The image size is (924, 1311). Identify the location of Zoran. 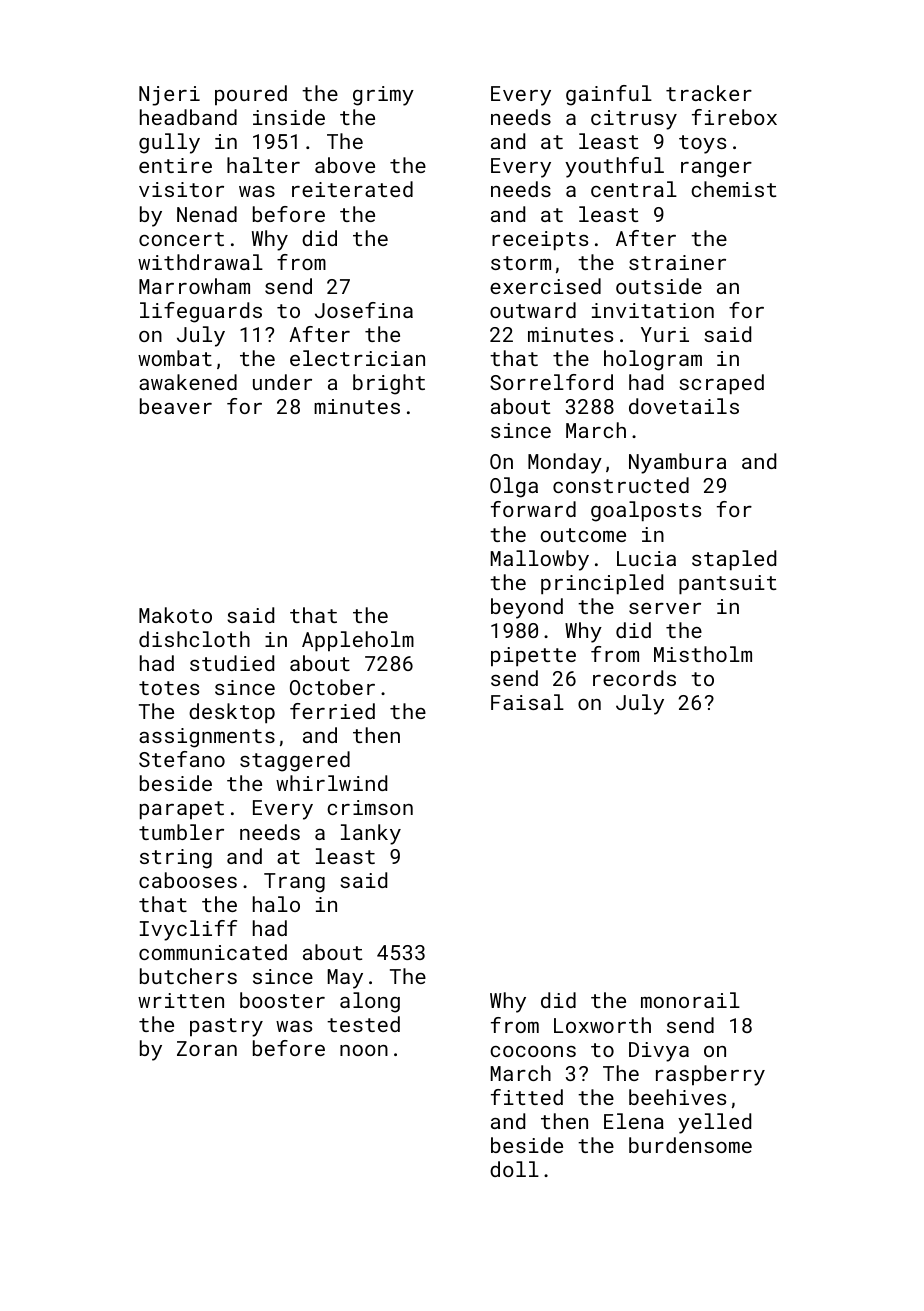
(207, 1048).
